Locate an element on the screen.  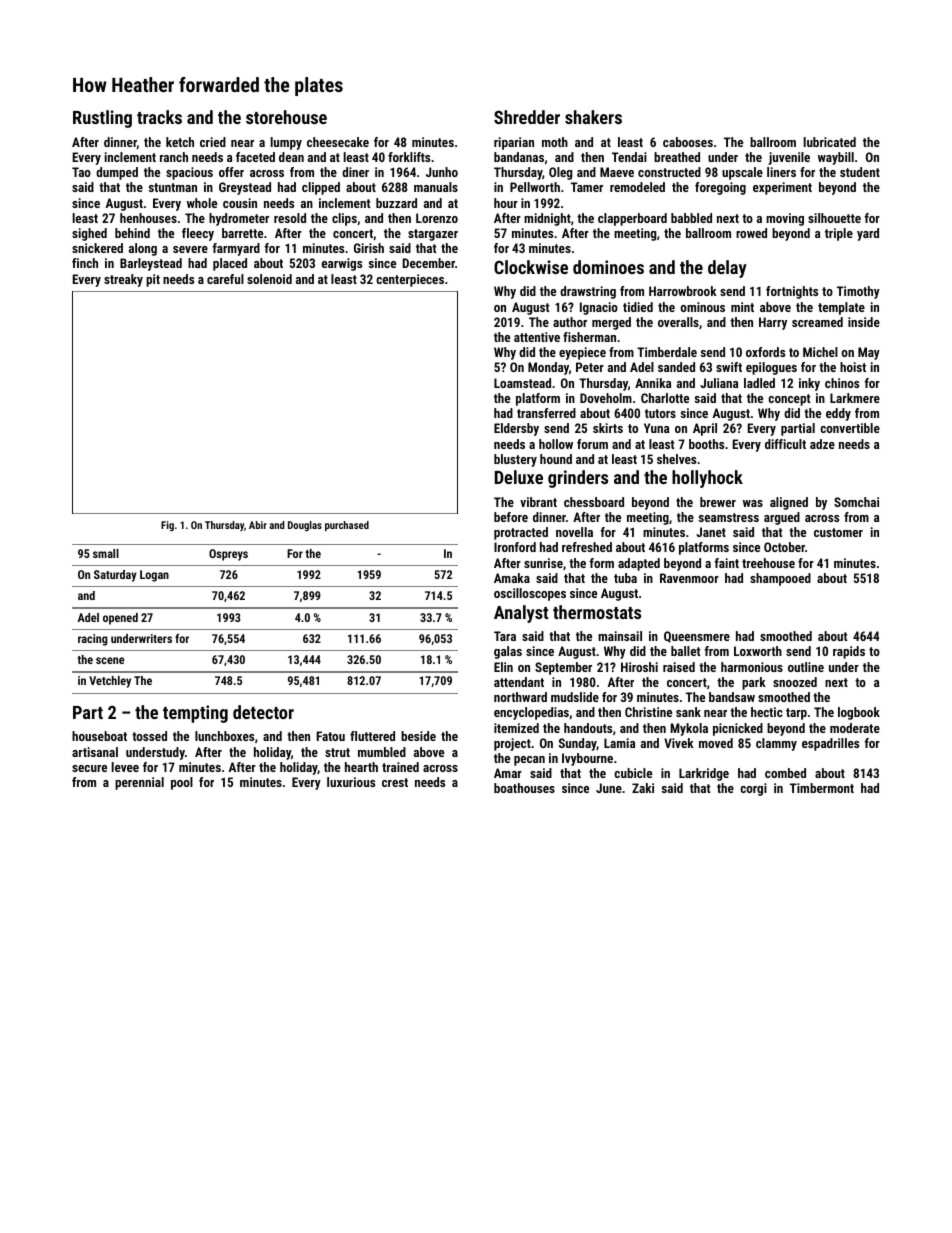
attentive is located at coordinates (537, 337).
